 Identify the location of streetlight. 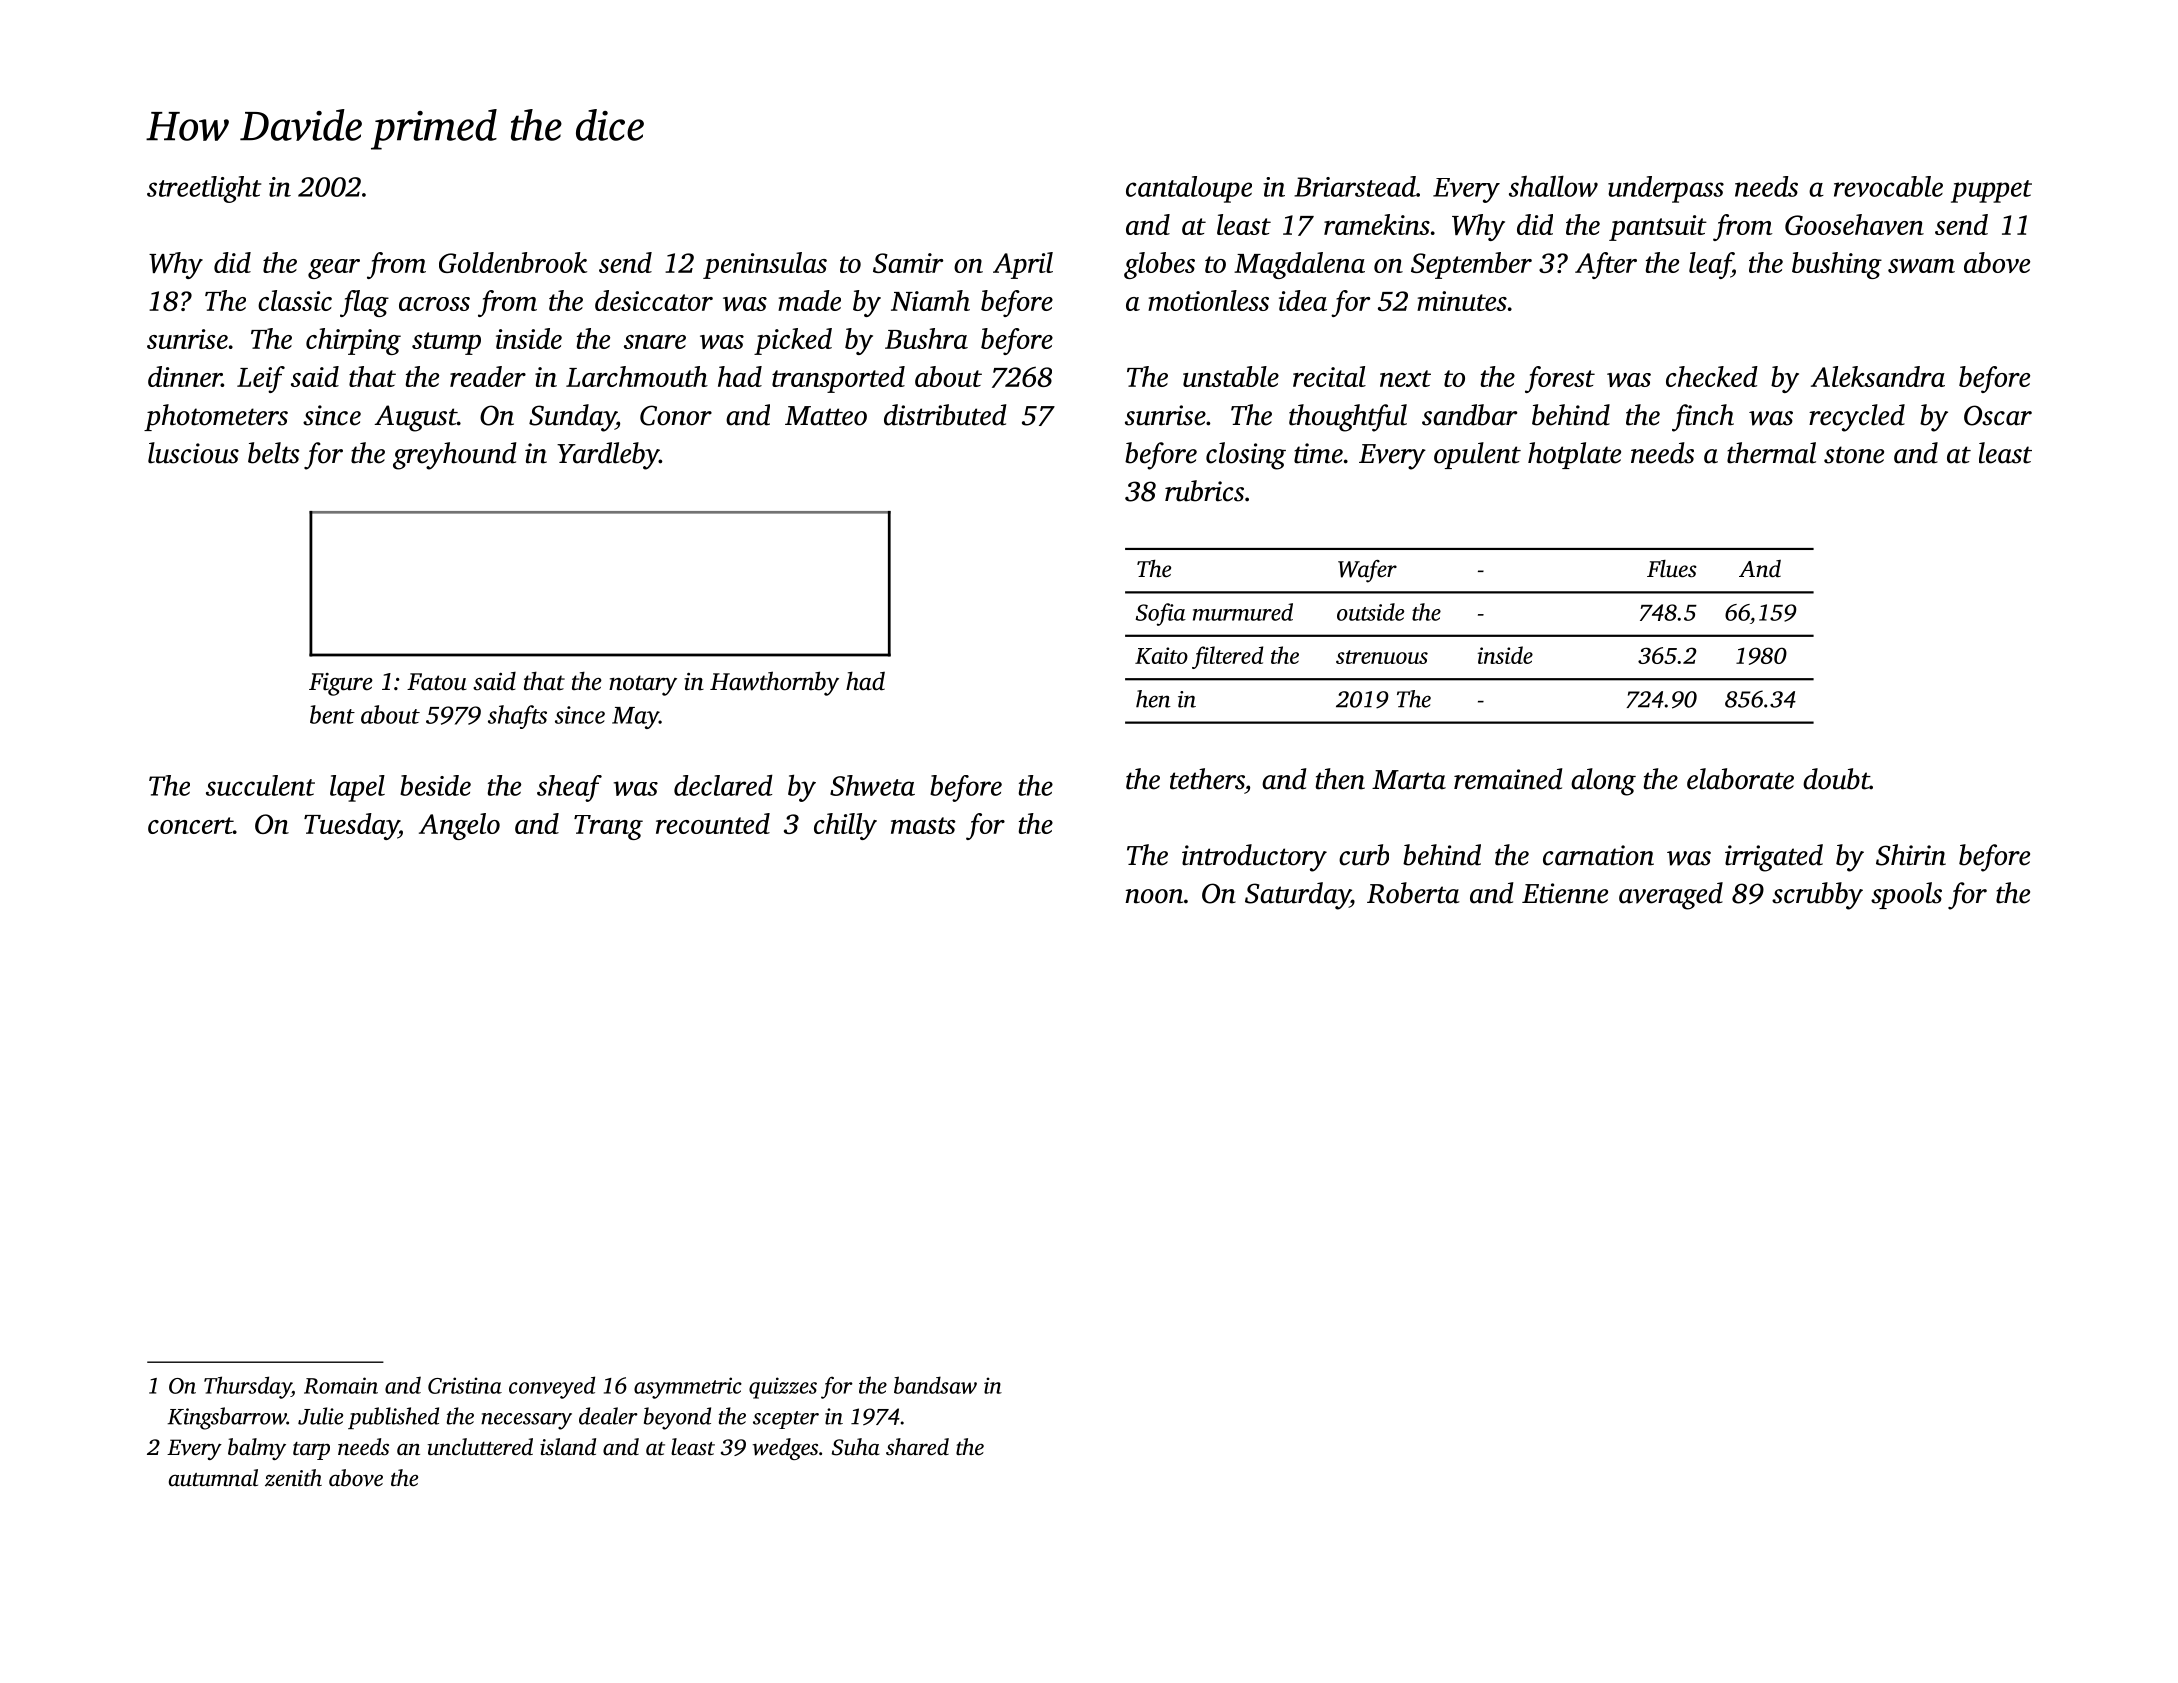
(204, 189).
